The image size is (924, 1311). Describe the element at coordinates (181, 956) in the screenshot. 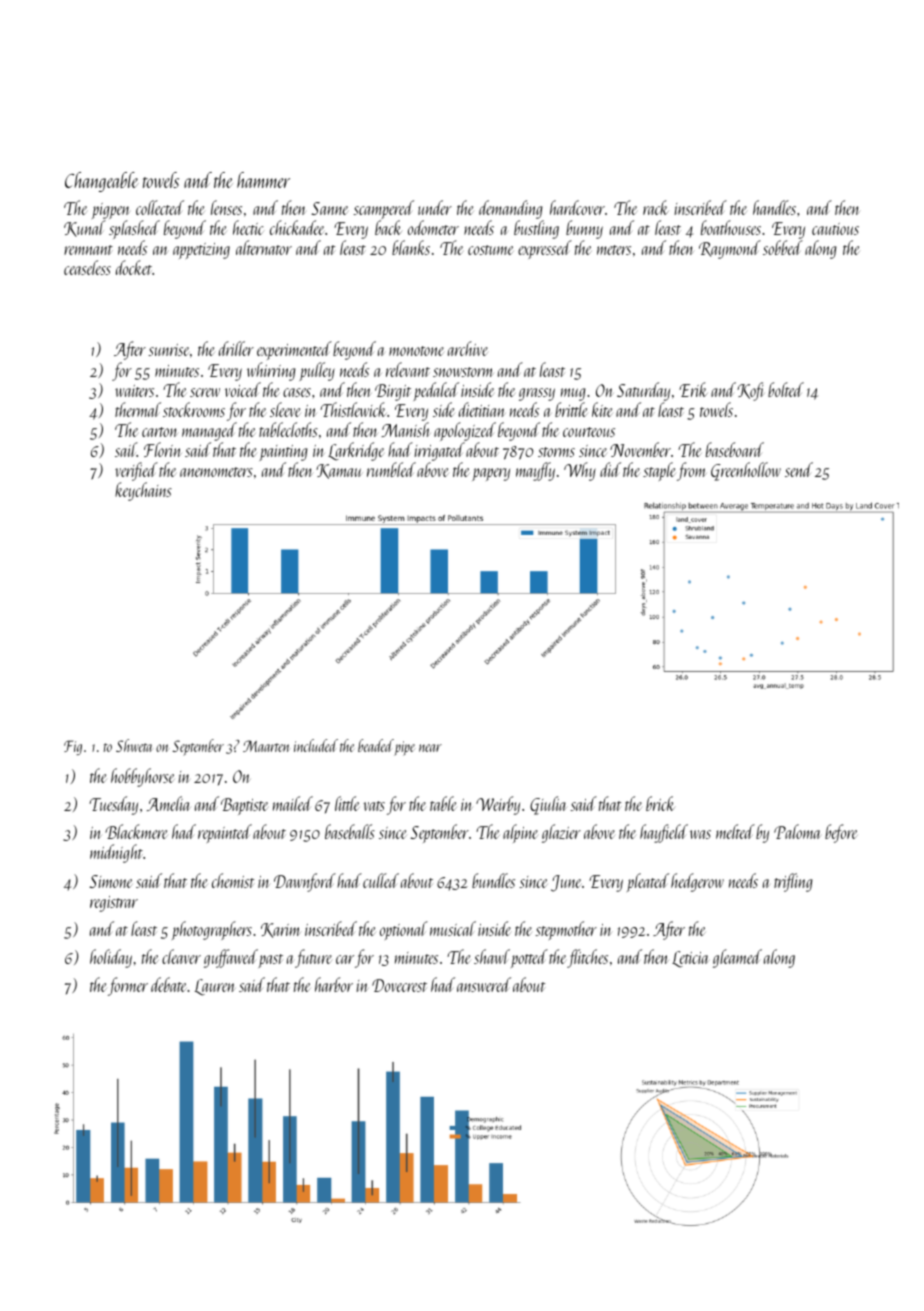

I see `cleaver` at that location.
